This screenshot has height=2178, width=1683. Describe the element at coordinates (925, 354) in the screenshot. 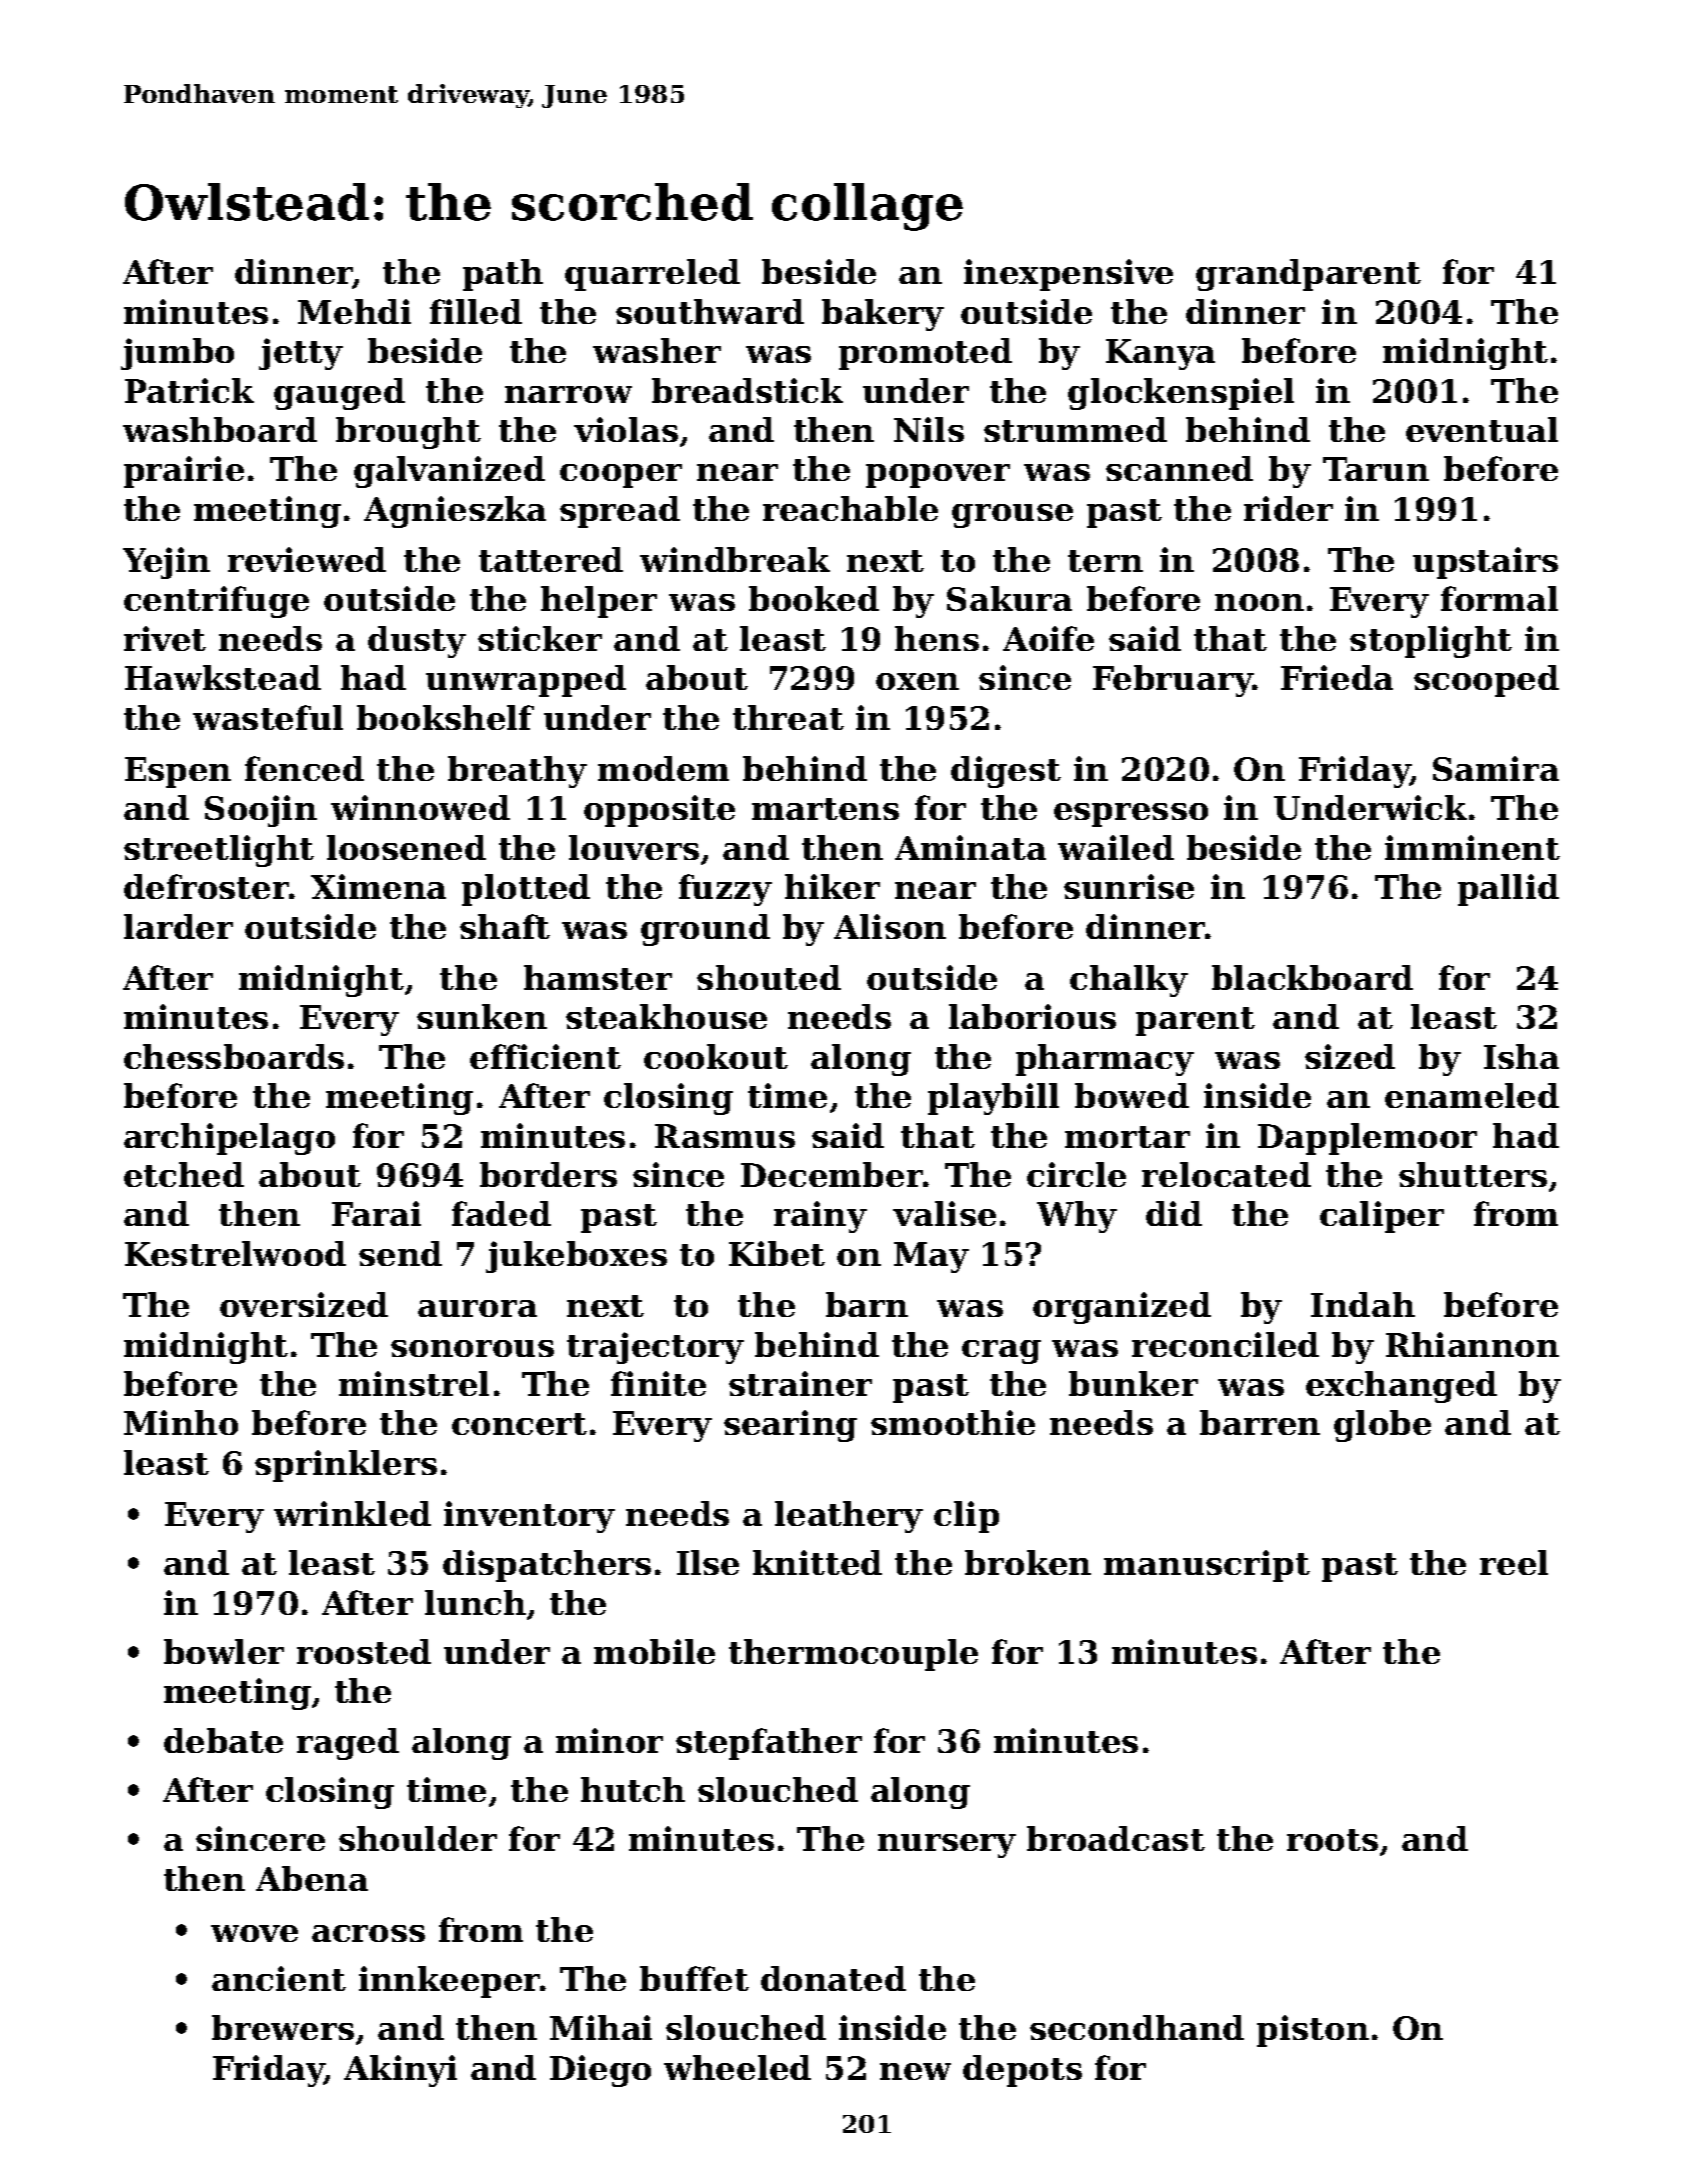

I see `promoted` at that location.
